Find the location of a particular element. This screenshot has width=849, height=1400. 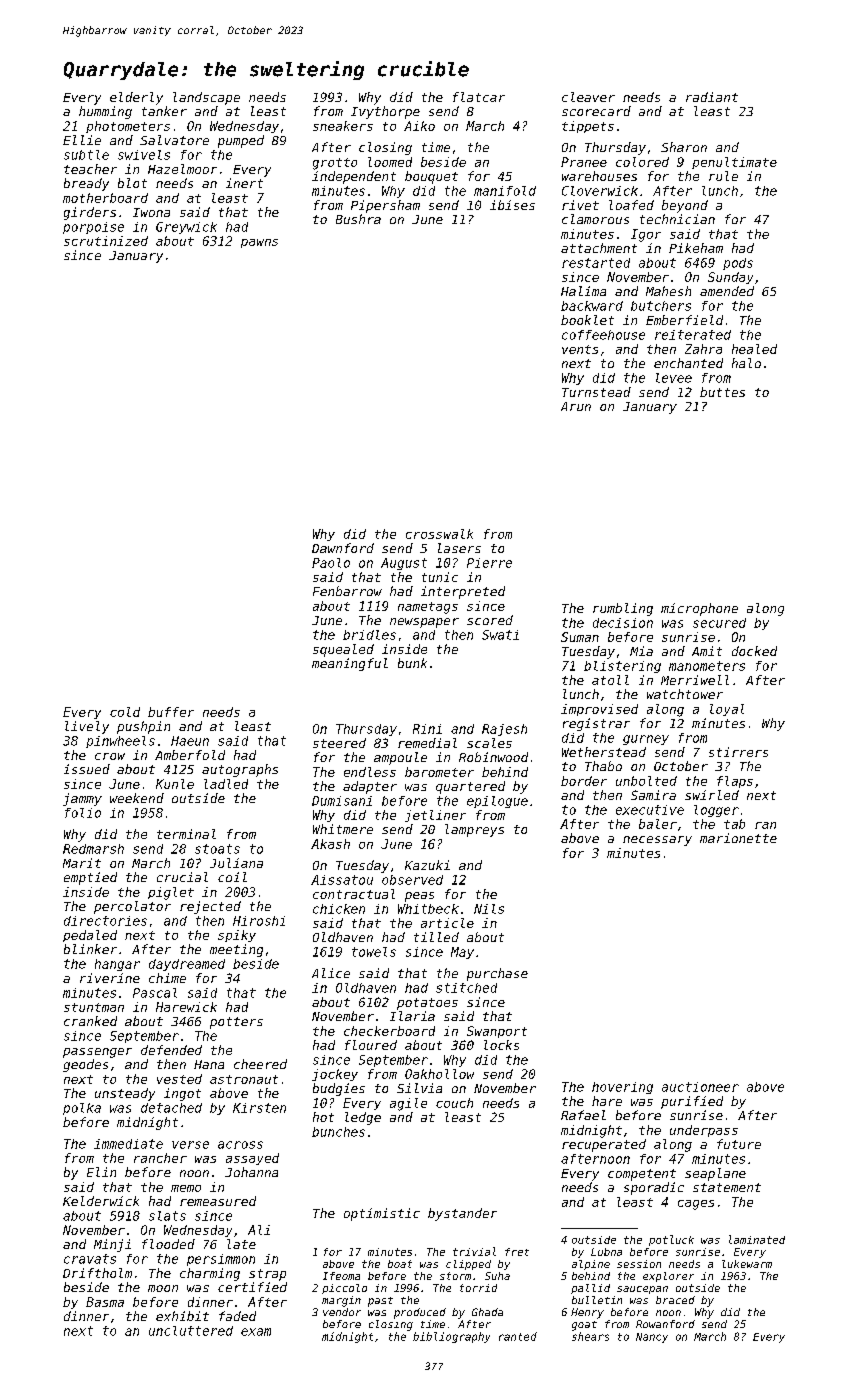

landscape is located at coordinates (206, 98).
